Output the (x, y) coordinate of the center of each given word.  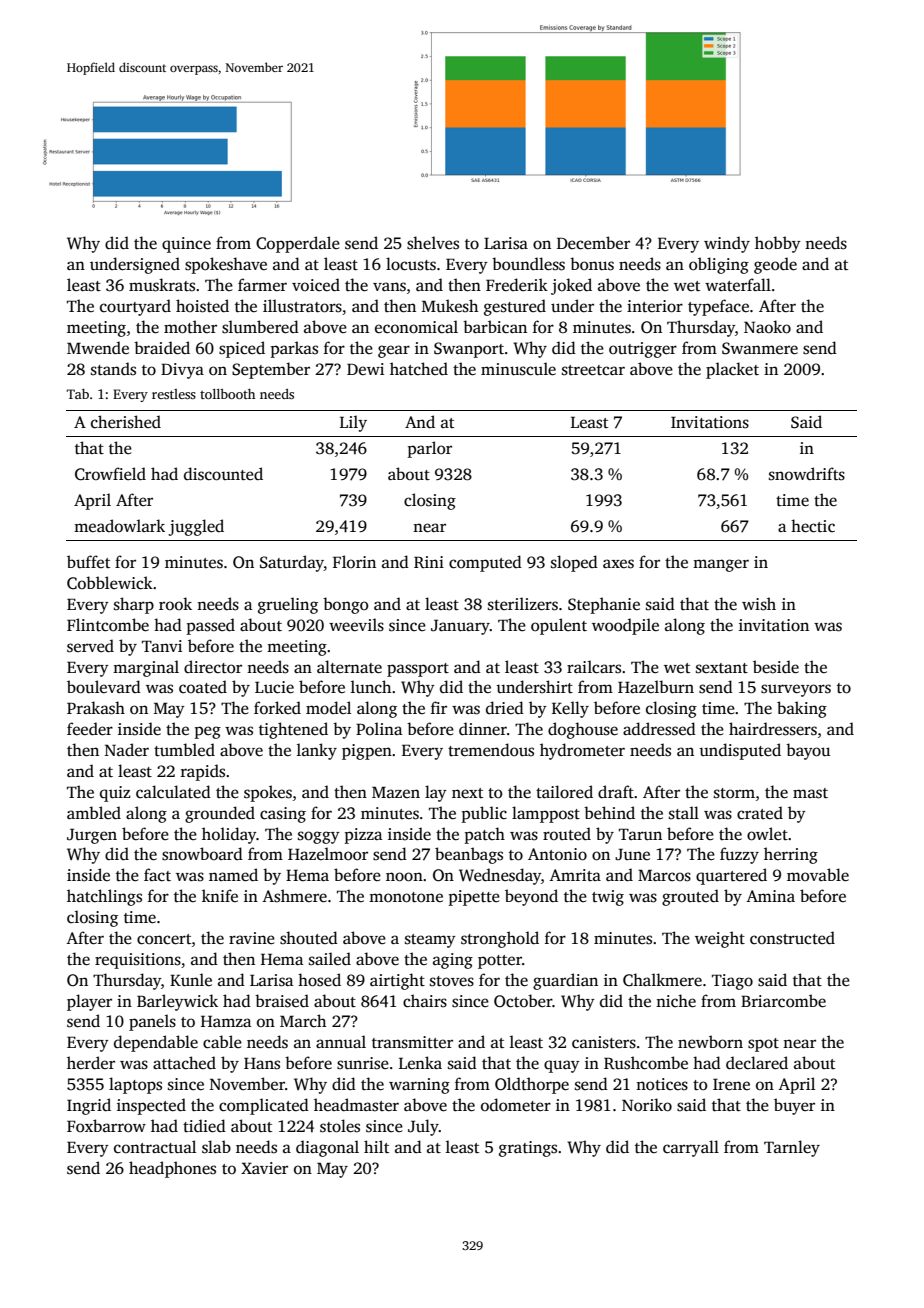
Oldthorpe (532, 1085)
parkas (294, 349)
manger (721, 565)
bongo (345, 605)
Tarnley (792, 1148)
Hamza (226, 1021)
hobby (778, 244)
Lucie (274, 687)
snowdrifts (807, 474)
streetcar (593, 370)
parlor (430, 449)
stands (113, 369)
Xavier (264, 1168)
